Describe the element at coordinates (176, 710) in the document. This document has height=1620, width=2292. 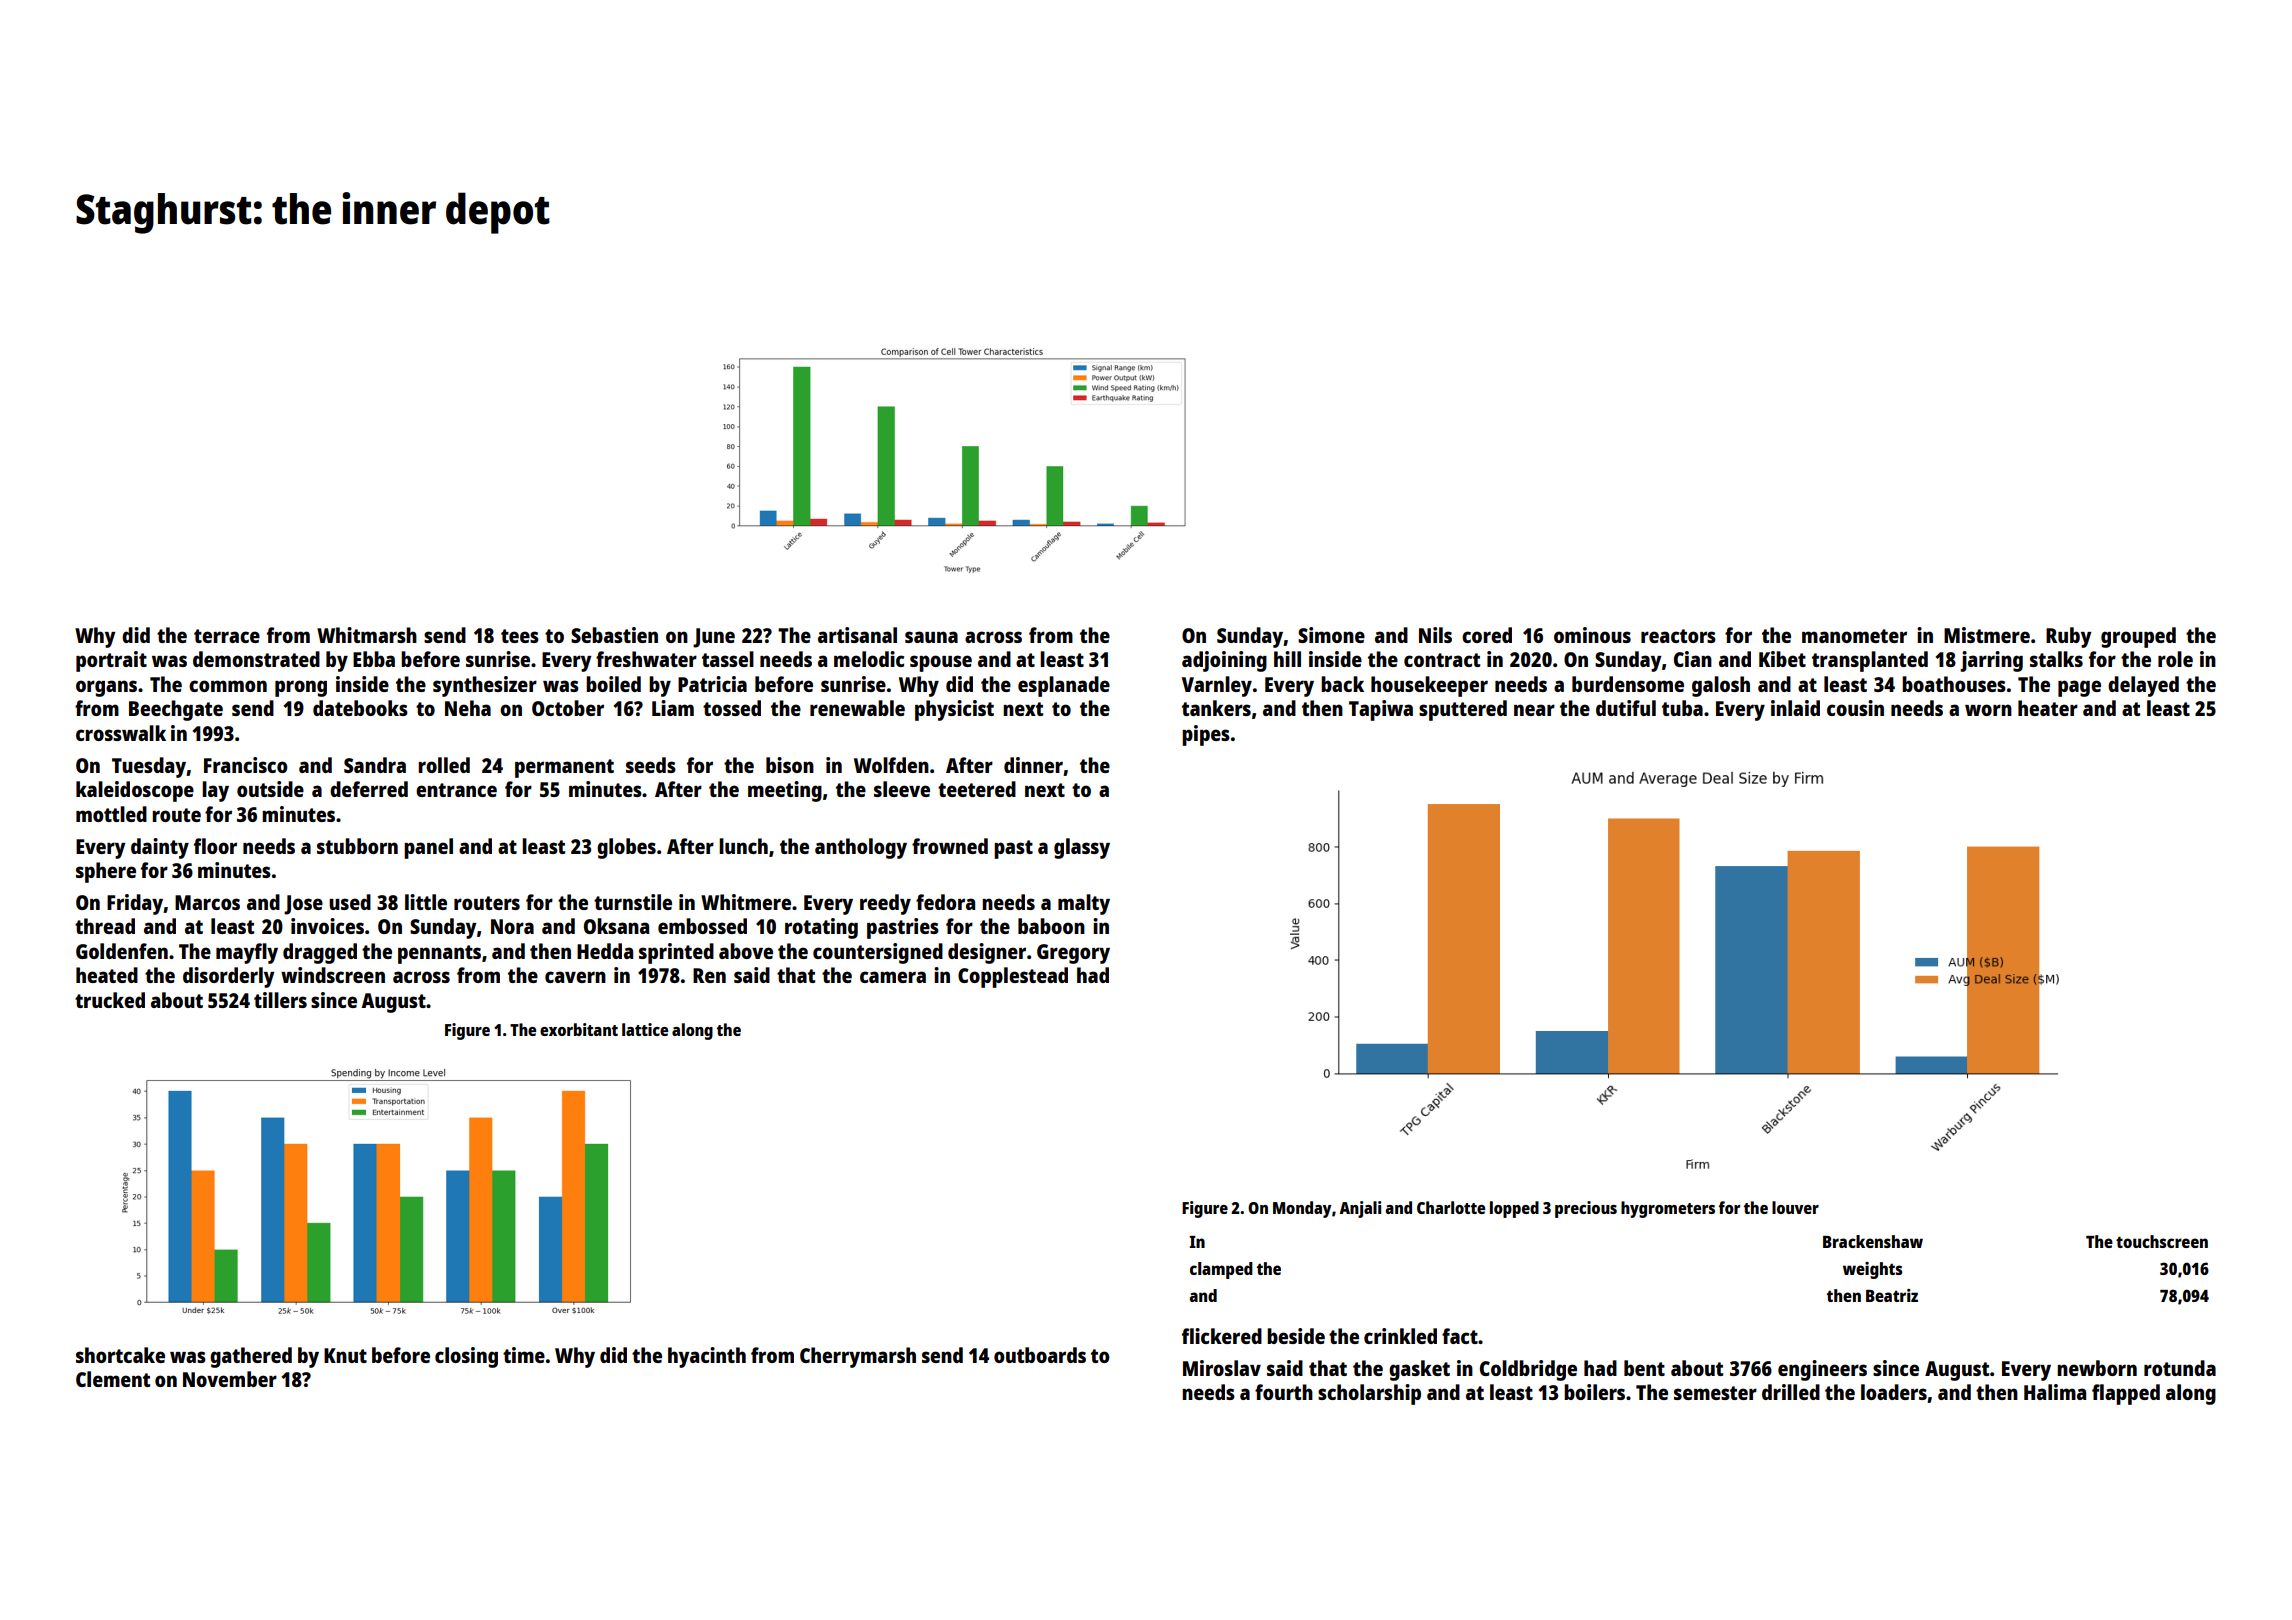
I see `Beechgate` at that location.
